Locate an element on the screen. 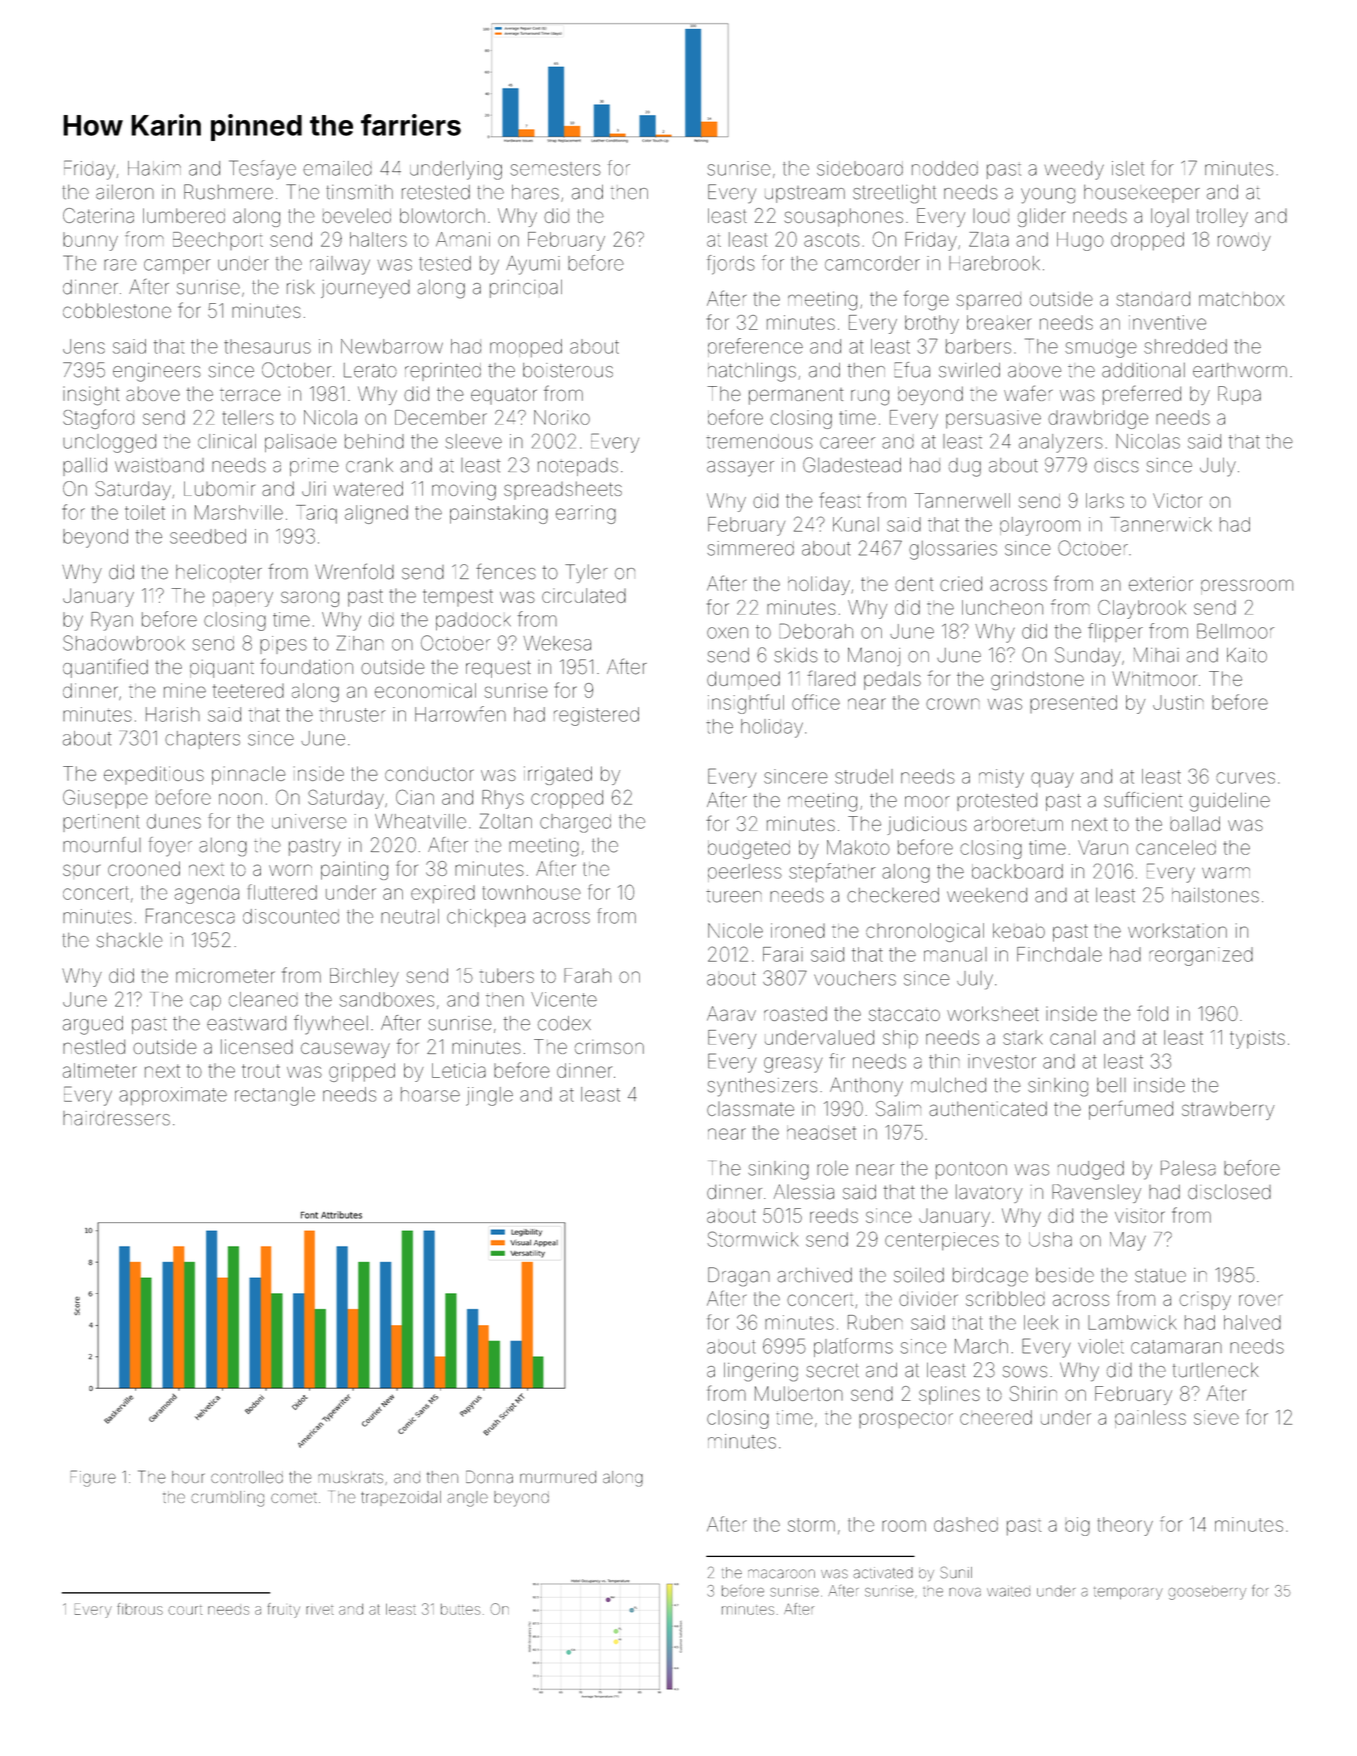 This screenshot has height=1756, width=1357. Alessia is located at coordinates (804, 1192).
